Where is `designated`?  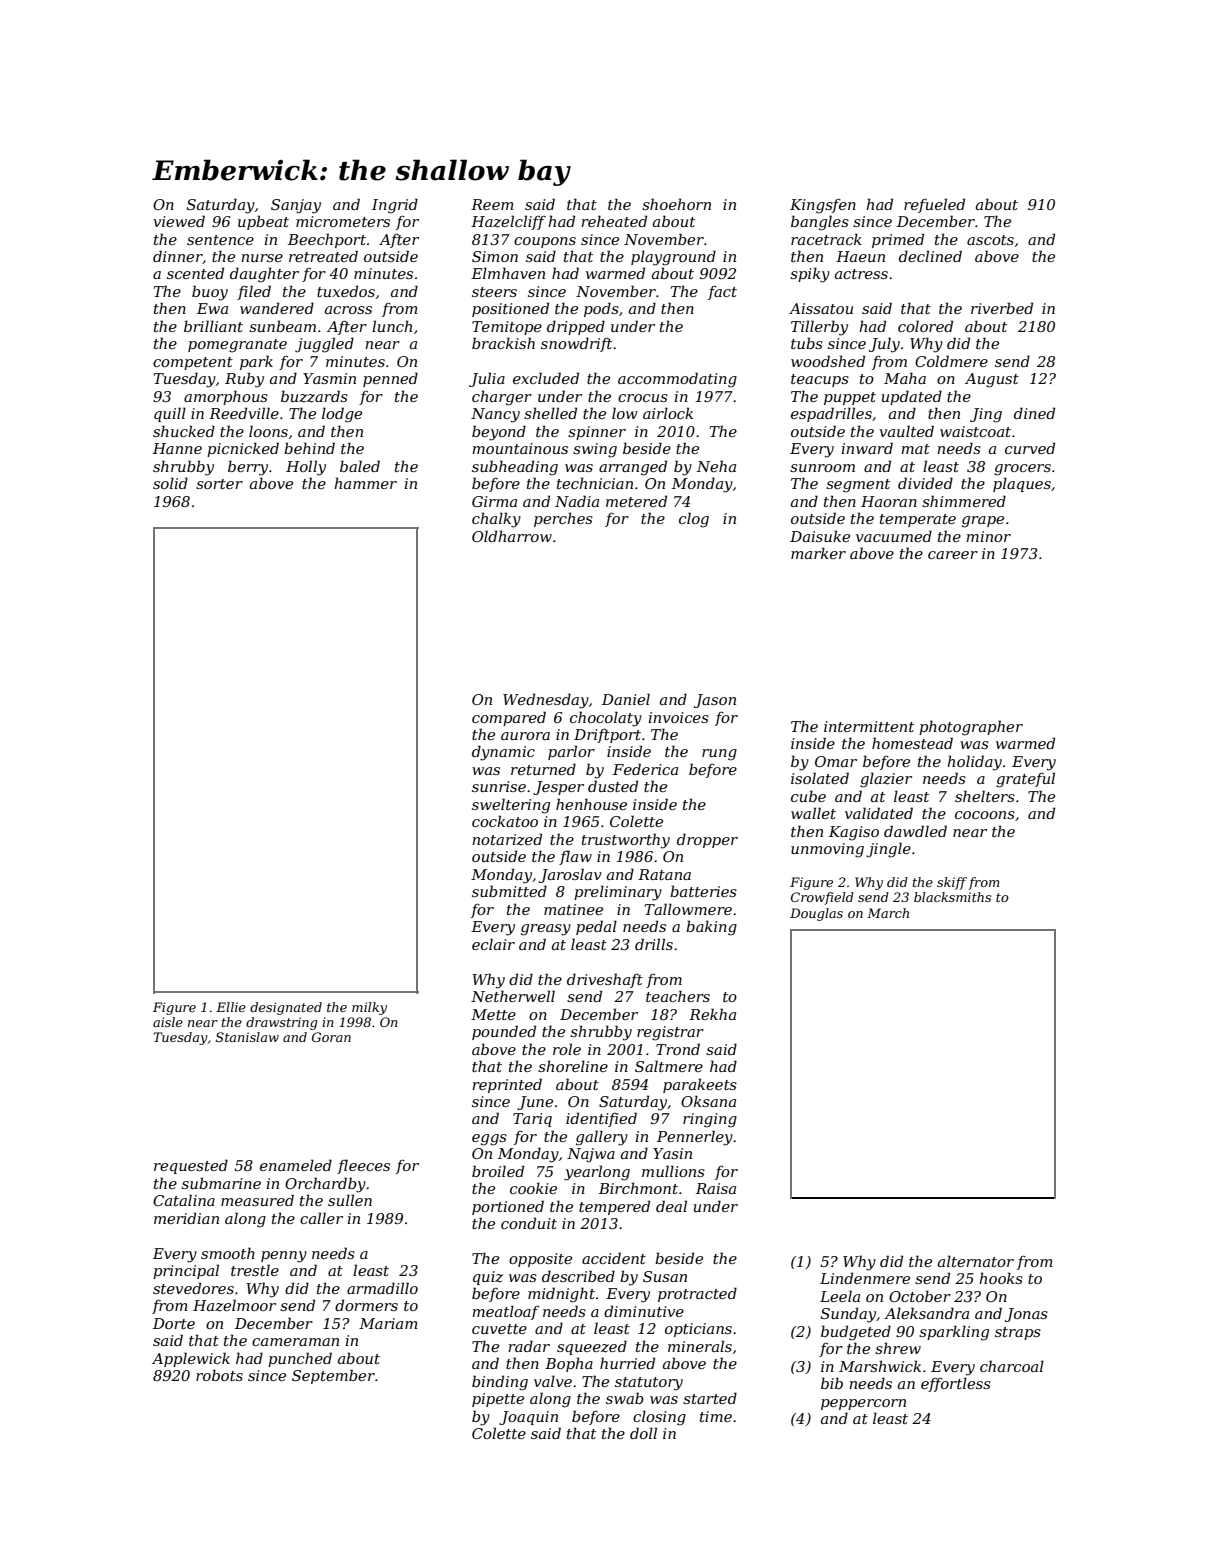 designated is located at coordinates (286, 1008).
